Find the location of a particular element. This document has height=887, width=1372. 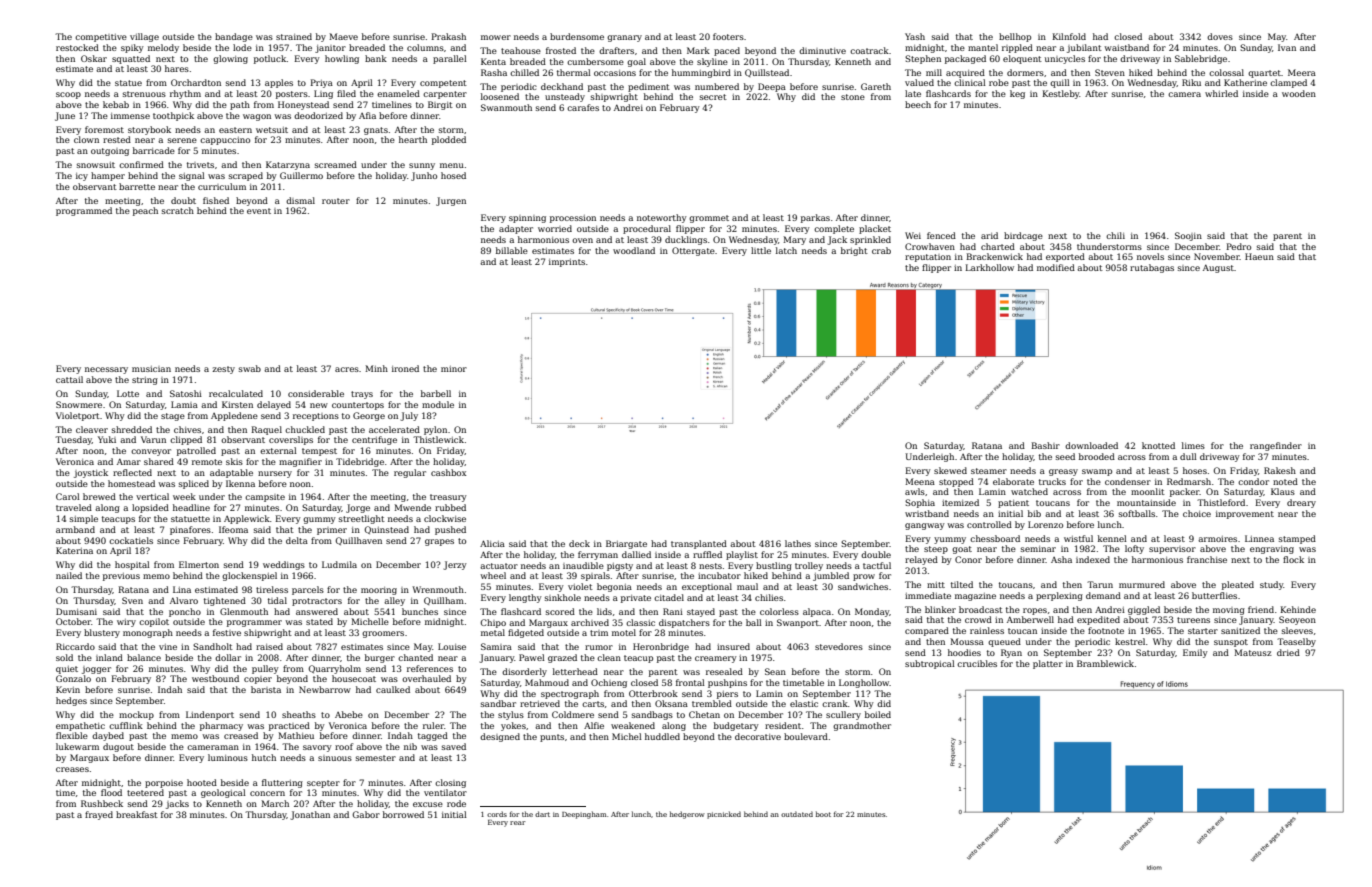

parkas is located at coordinates (815, 218).
